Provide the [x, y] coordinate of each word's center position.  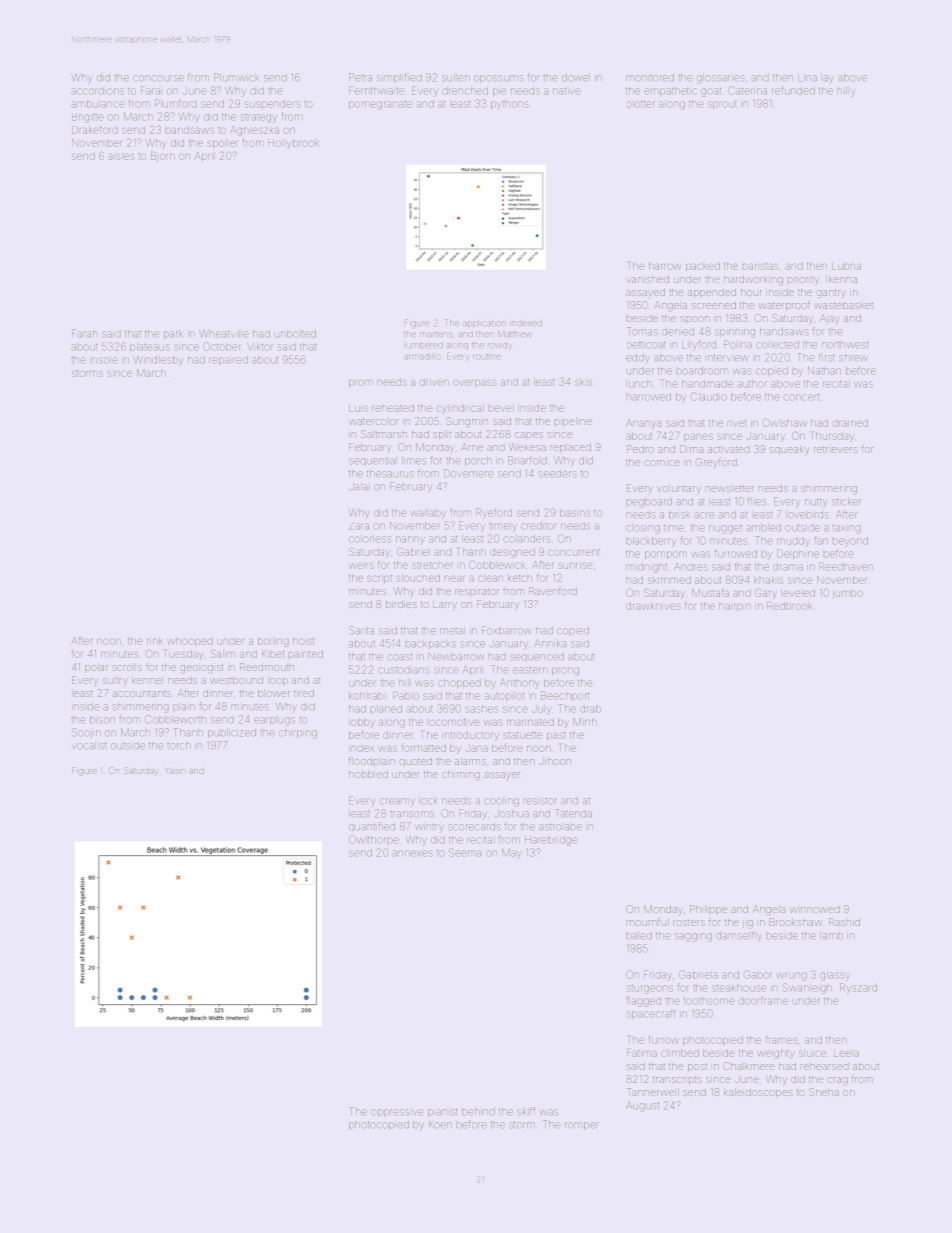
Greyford [716, 463]
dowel [576, 77]
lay [828, 78]
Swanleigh [807, 988]
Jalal [359, 487]
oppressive [397, 1113]
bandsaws [190, 130]
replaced [570, 448]
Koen [440, 1124]
